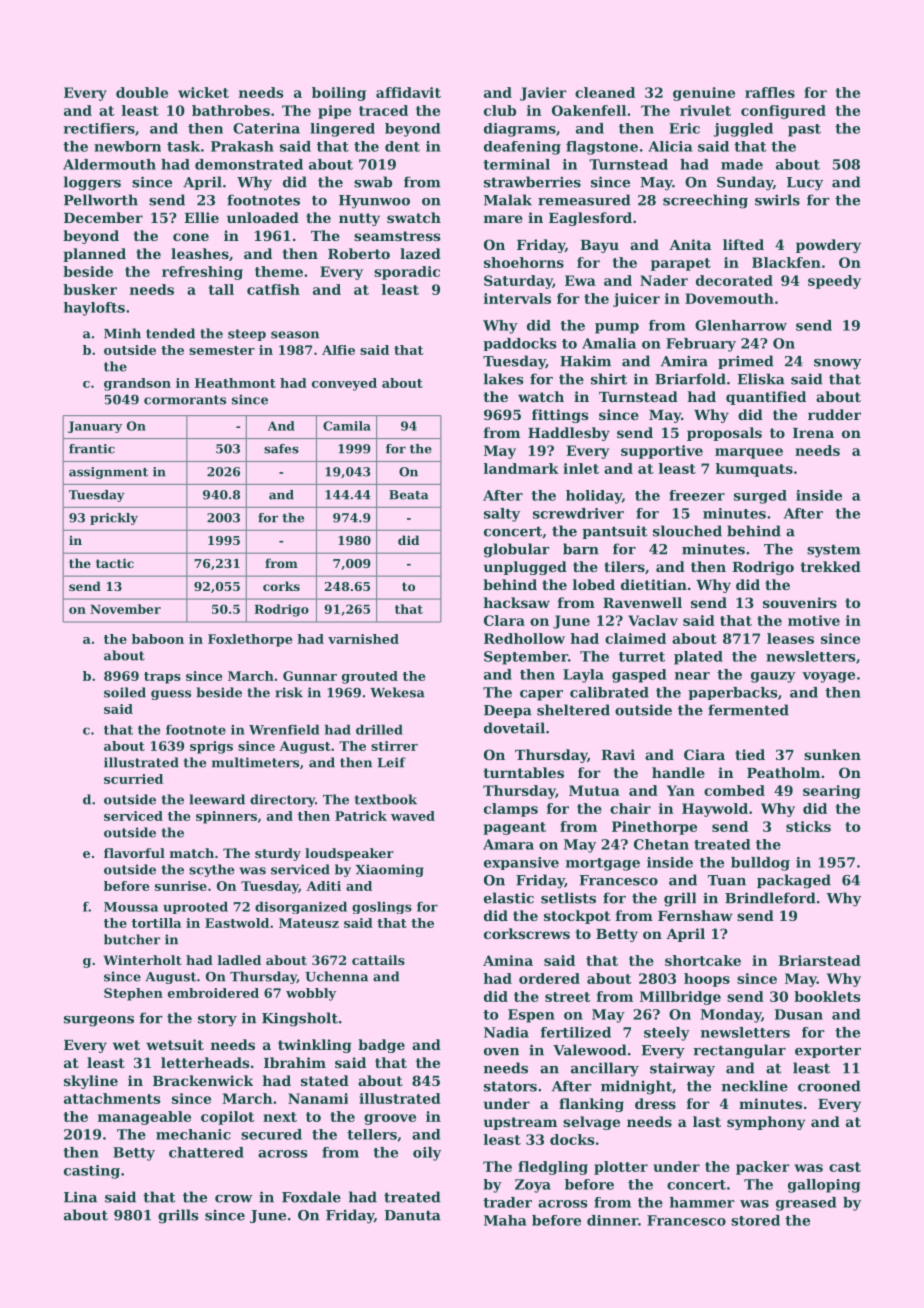  What do you see at coordinates (612, 1220) in the page?
I see `dinner` at bounding box center [612, 1220].
